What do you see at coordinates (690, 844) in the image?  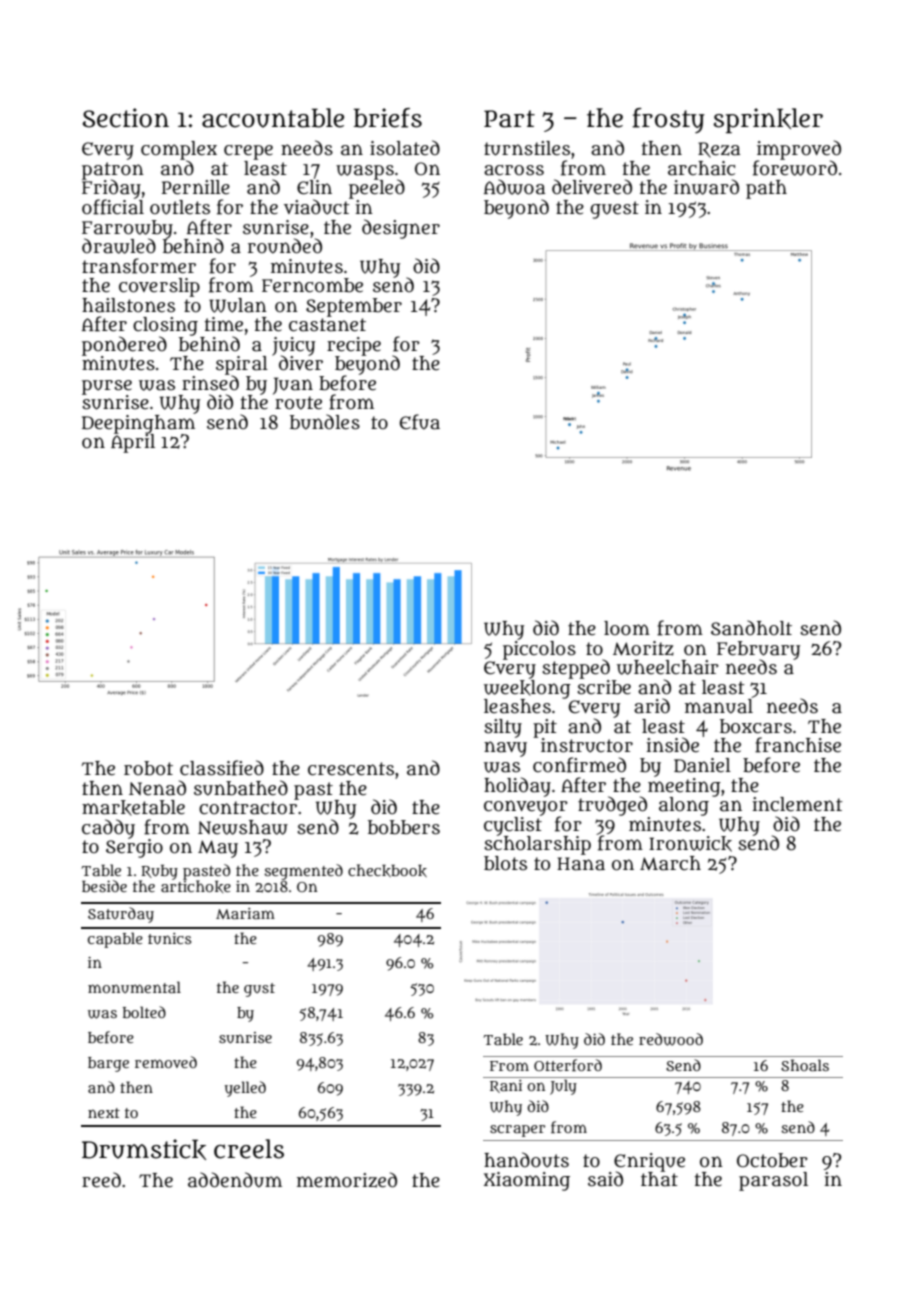 I see `Ironwick` at bounding box center [690, 844].
